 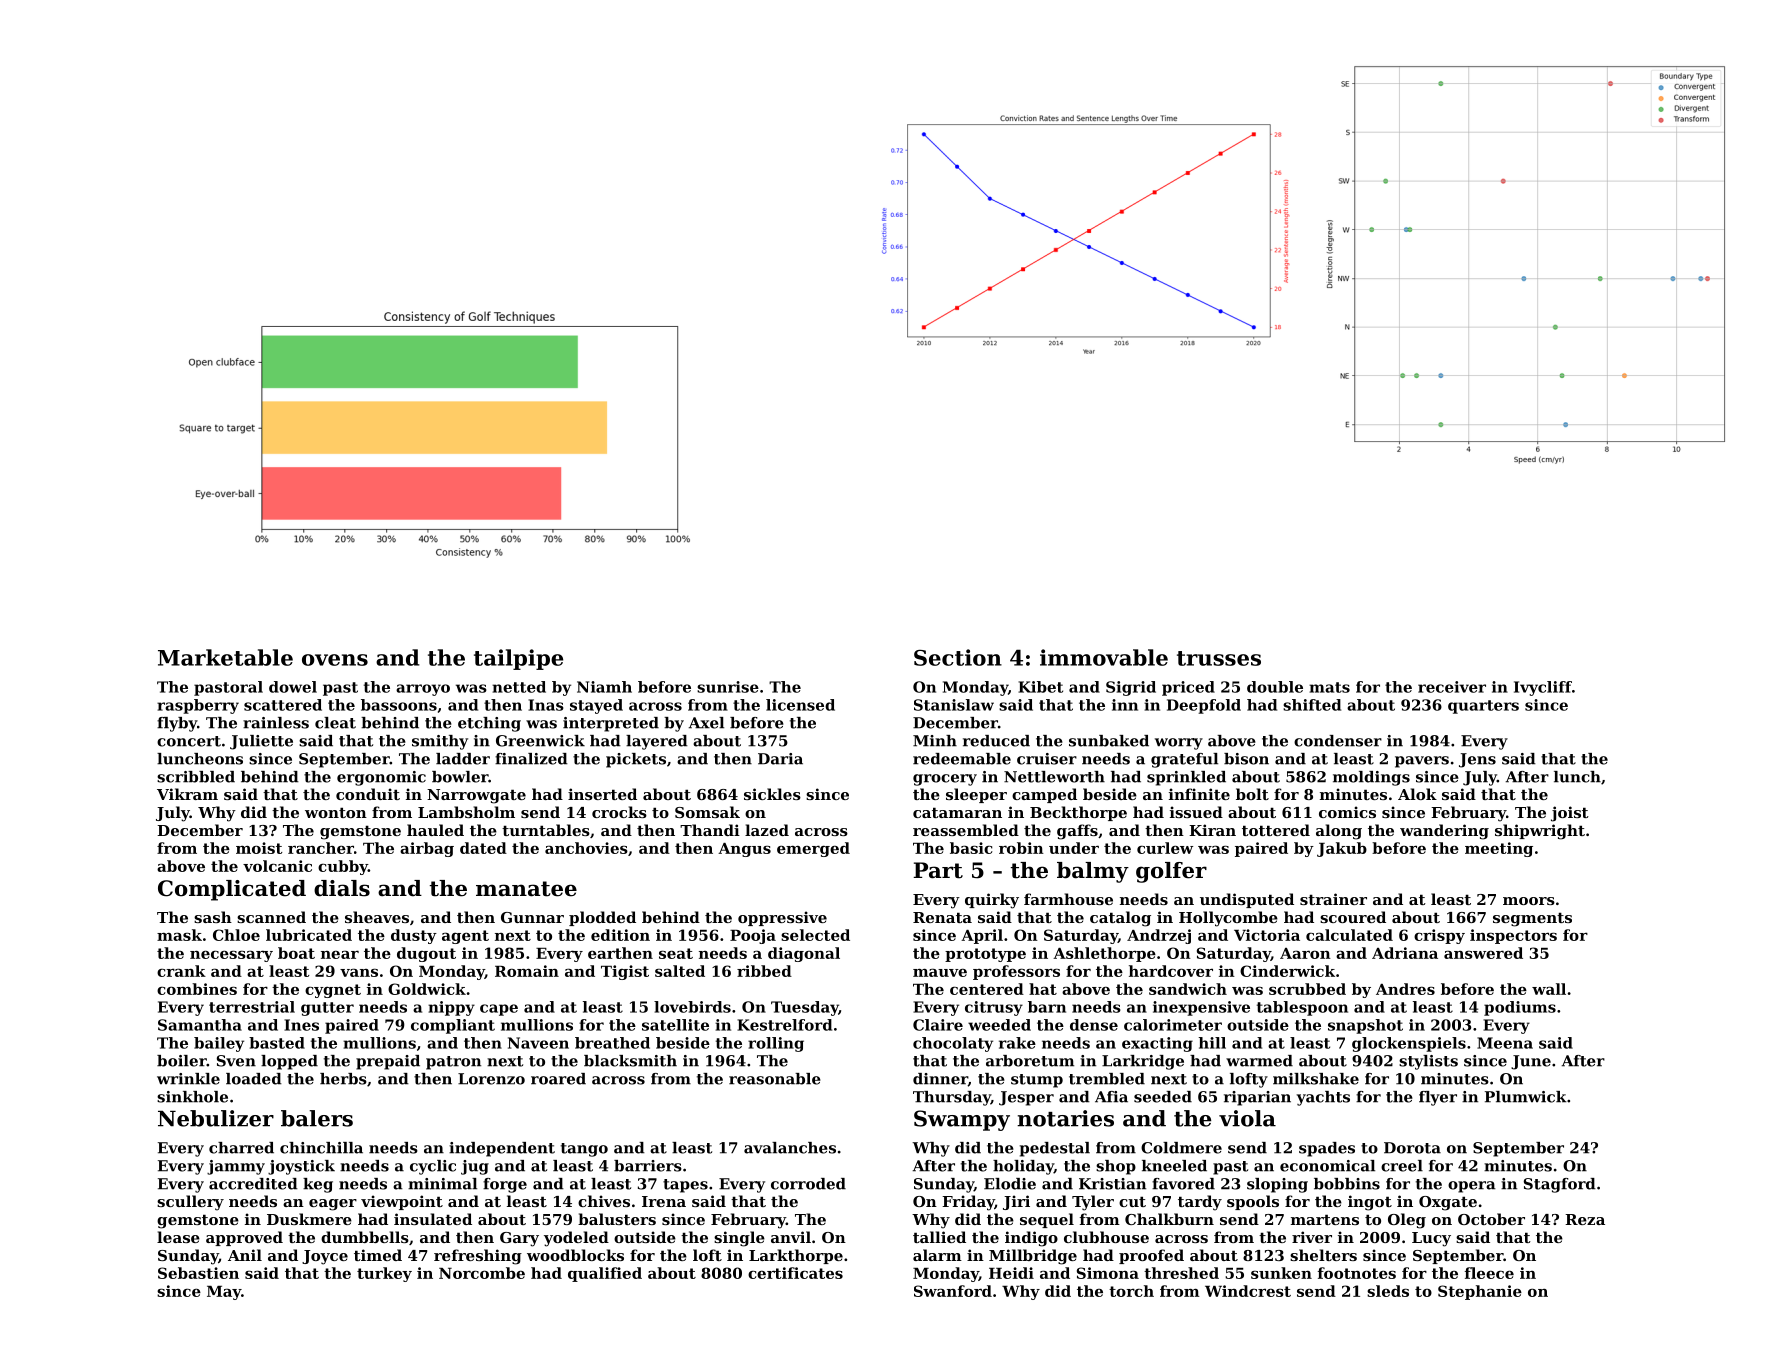 What do you see at coordinates (427, 989) in the page?
I see `Goldwick` at bounding box center [427, 989].
